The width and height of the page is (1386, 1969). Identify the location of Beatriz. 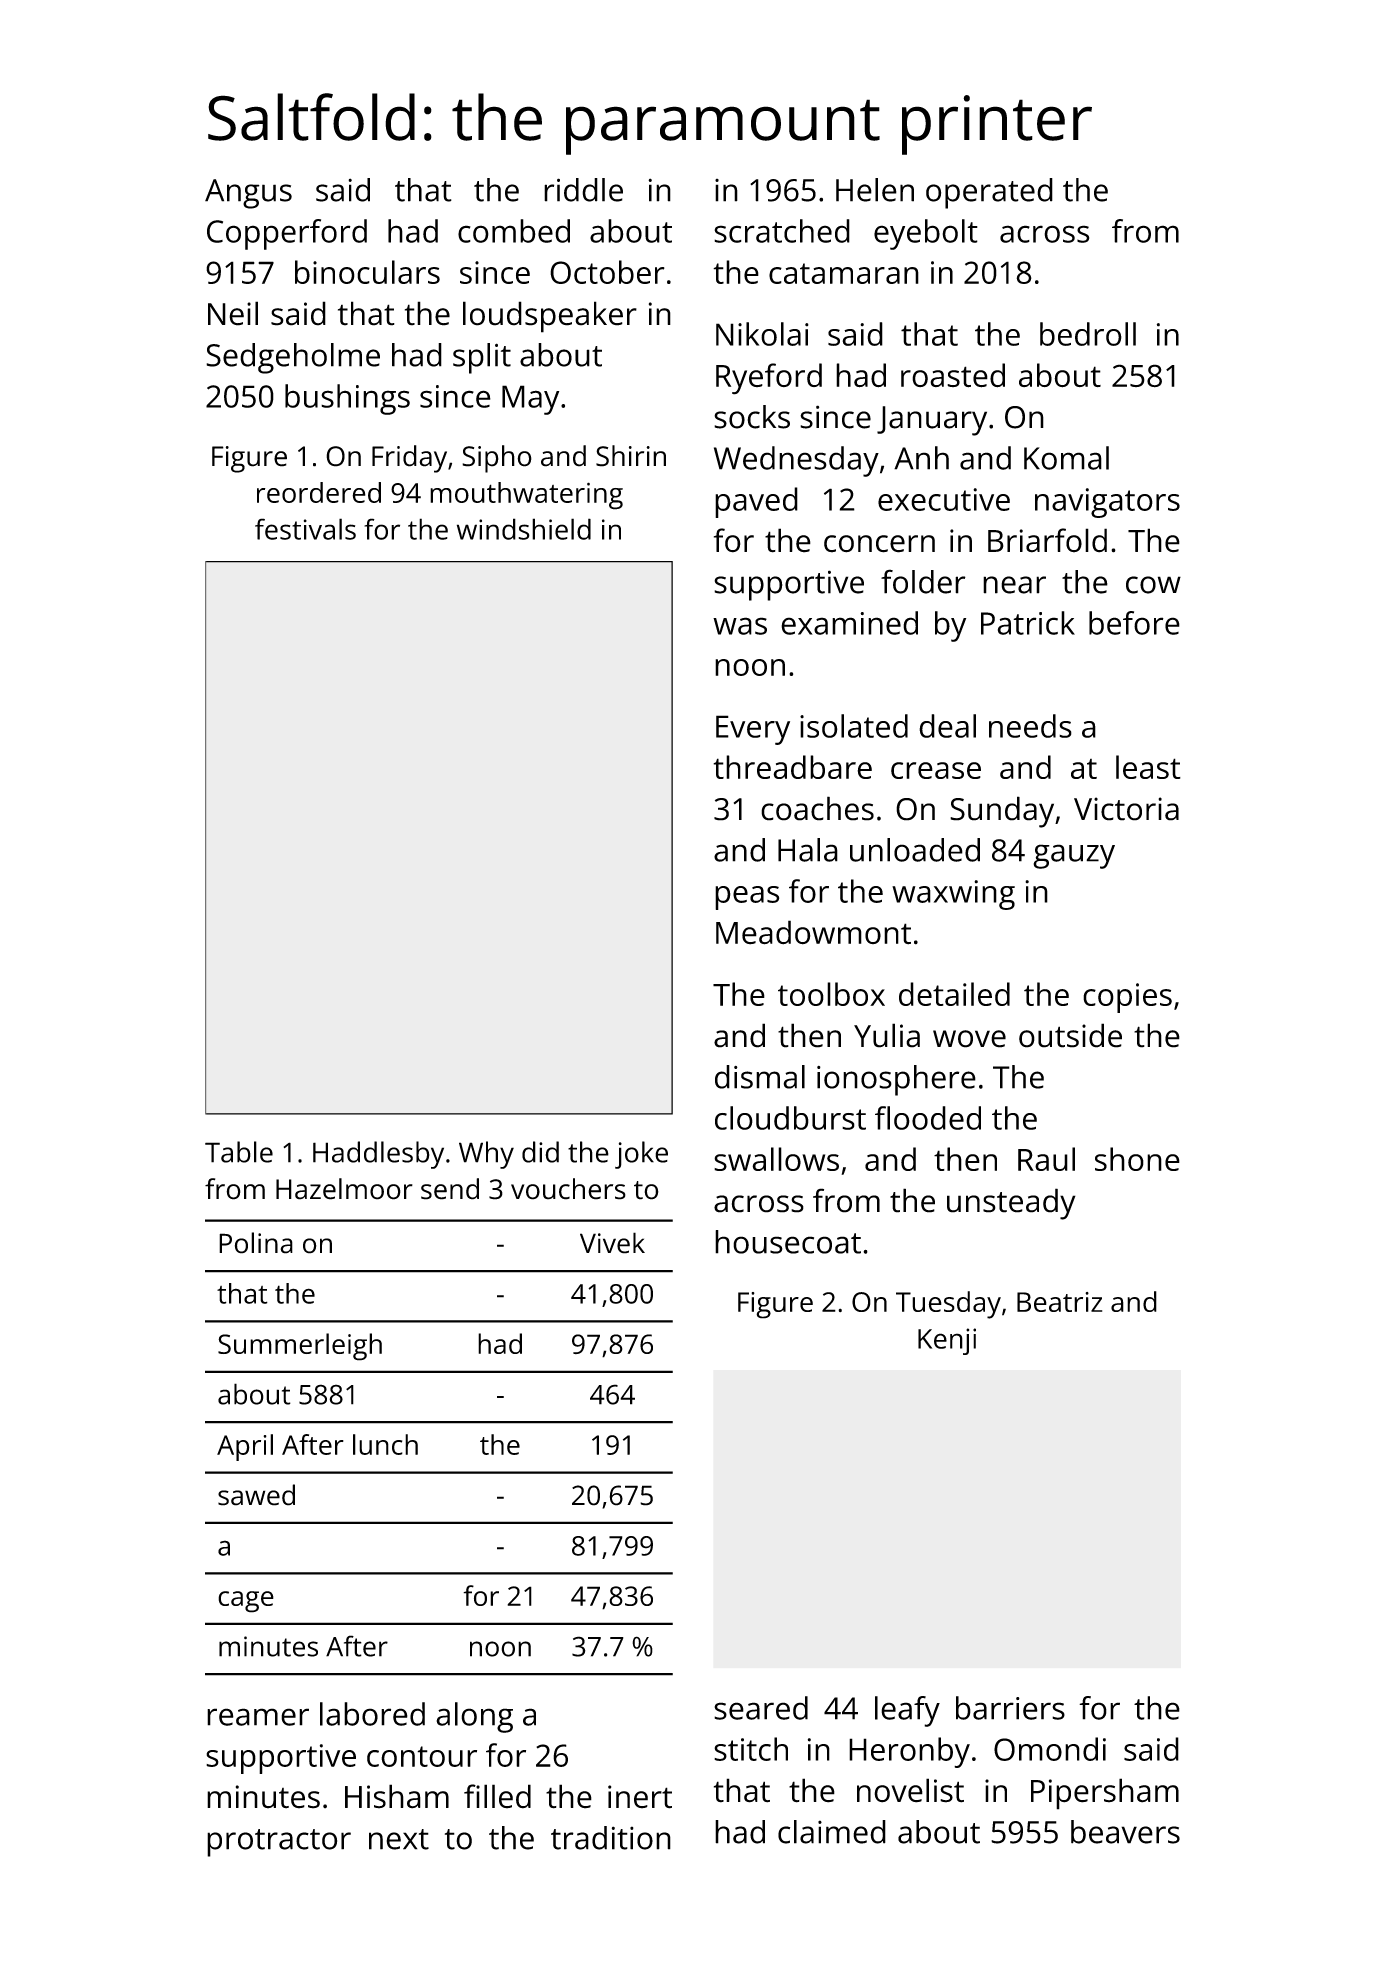
(1059, 1302).
